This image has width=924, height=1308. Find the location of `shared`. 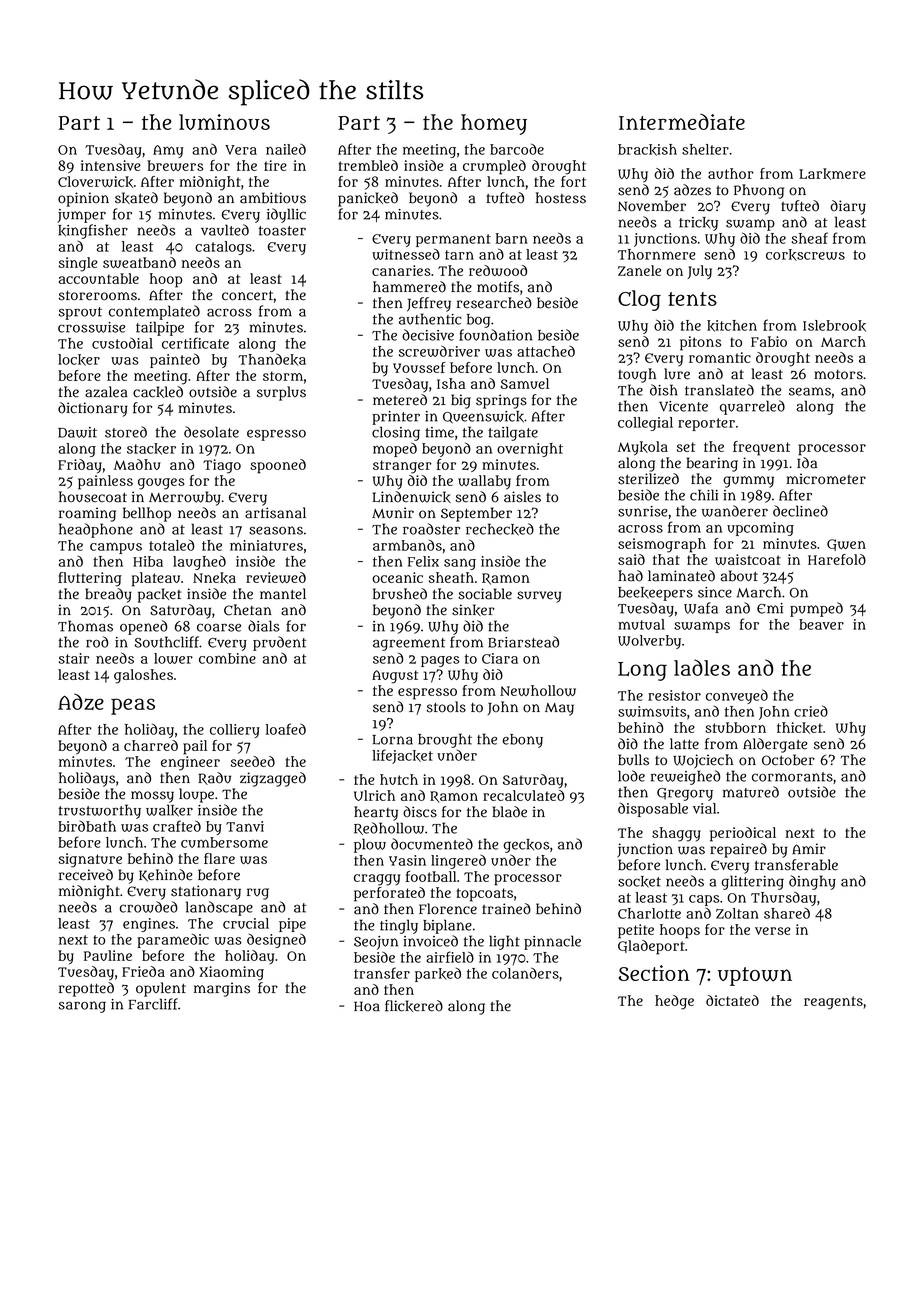

shared is located at coordinates (787, 913).
